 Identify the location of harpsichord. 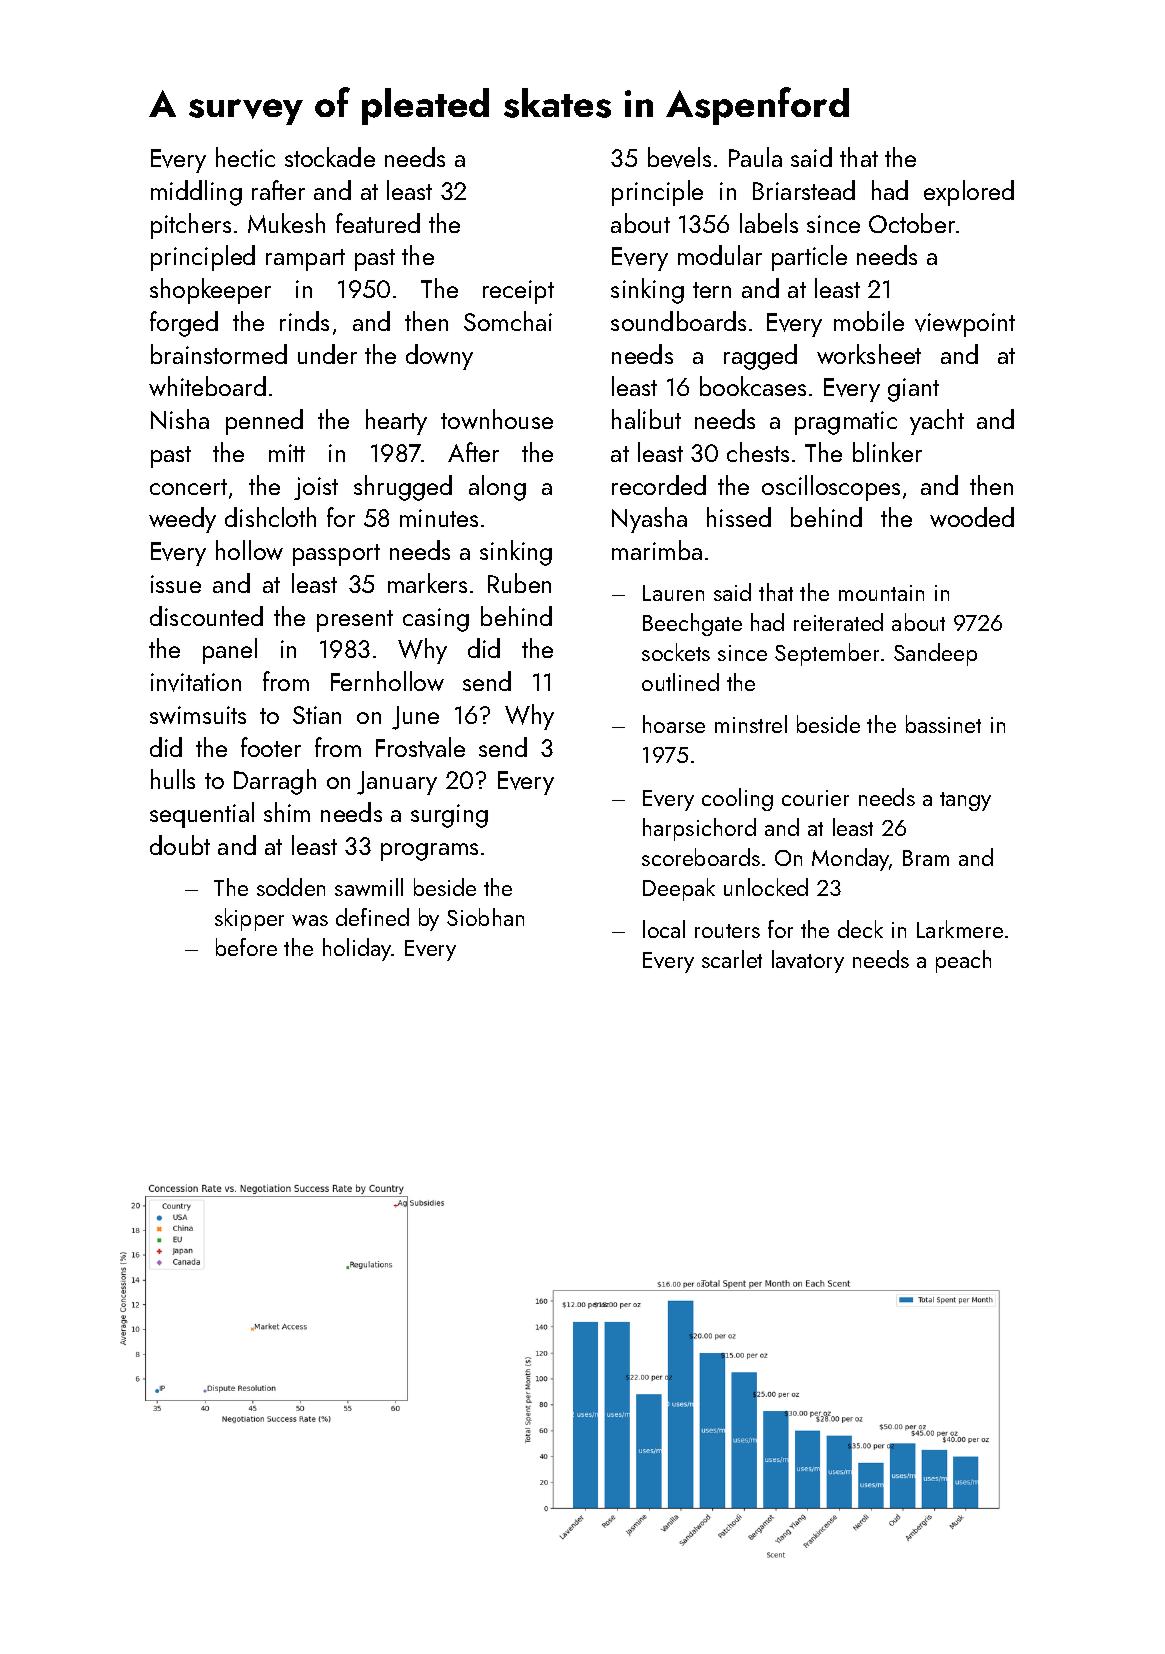
(699, 829).
